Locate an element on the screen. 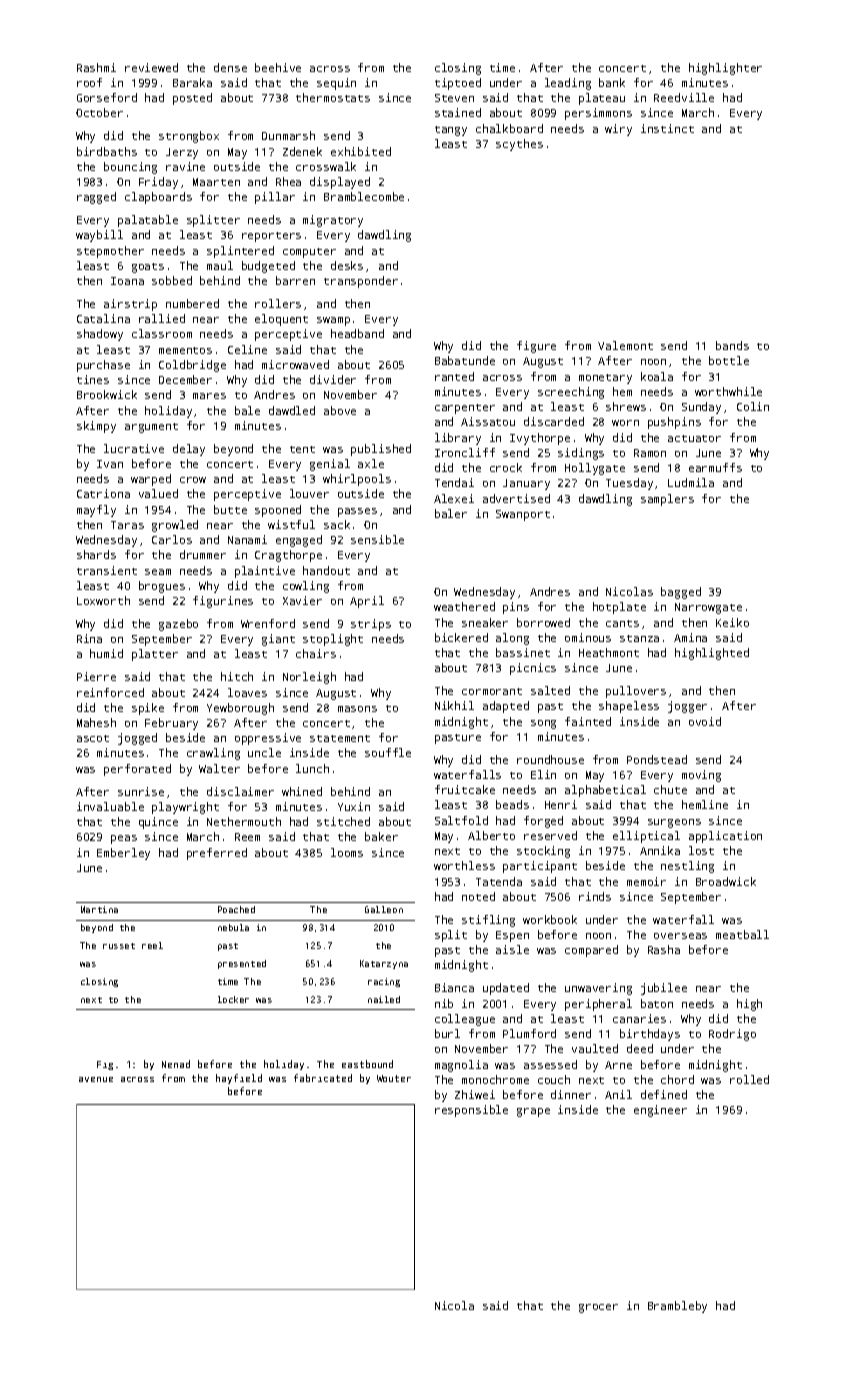 The width and height of the screenshot is (849, 1400). rinds is located at coordinates (595, 896).
